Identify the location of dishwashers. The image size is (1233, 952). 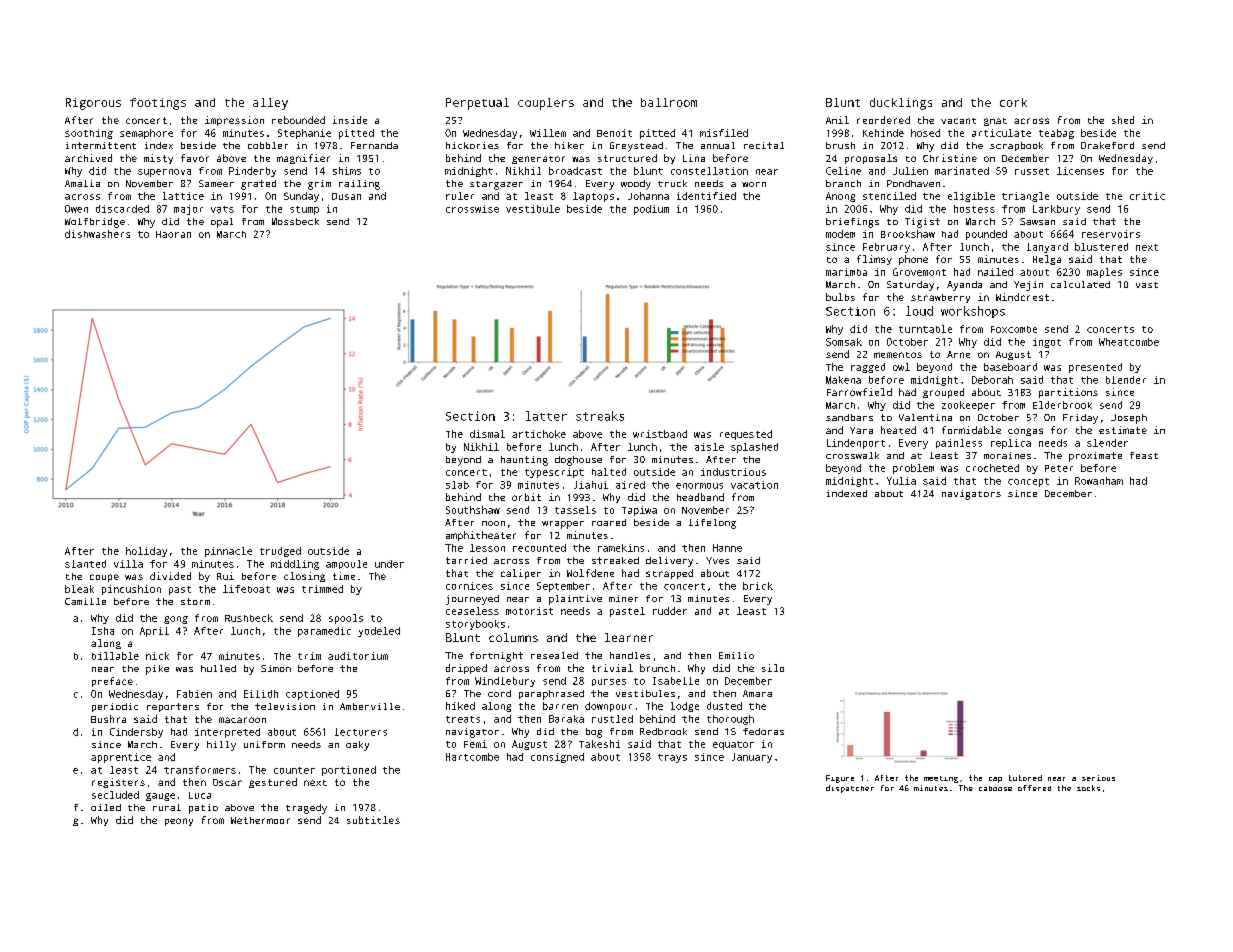
(97, 234).
